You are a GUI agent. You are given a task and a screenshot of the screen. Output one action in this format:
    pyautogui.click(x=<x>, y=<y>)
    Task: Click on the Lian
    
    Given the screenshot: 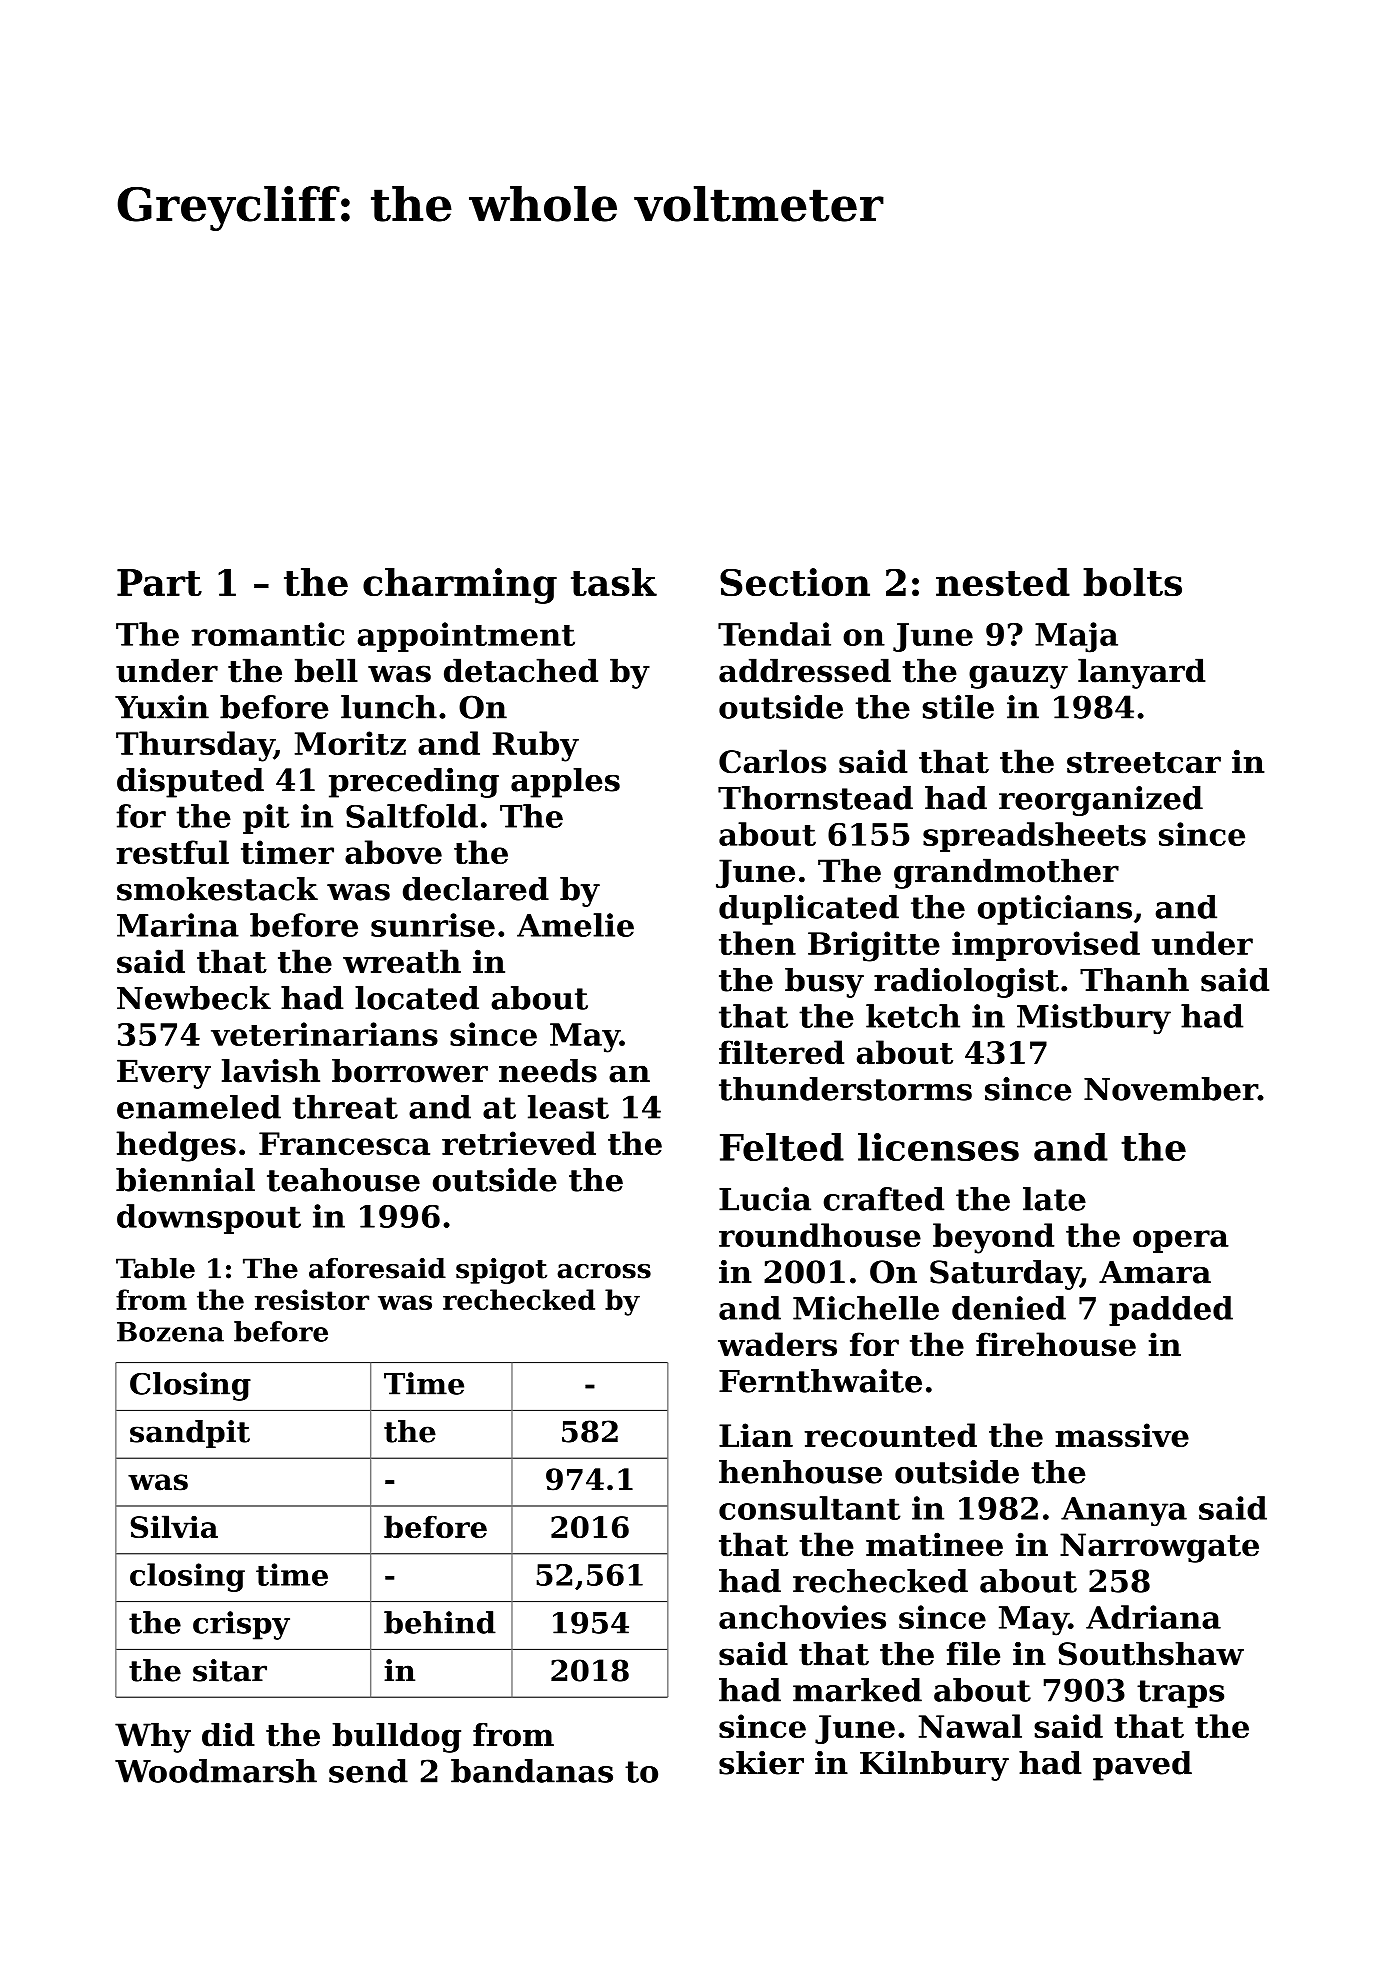 What is the action you would take?
    pyautogui.click(x=756, y=1435)
